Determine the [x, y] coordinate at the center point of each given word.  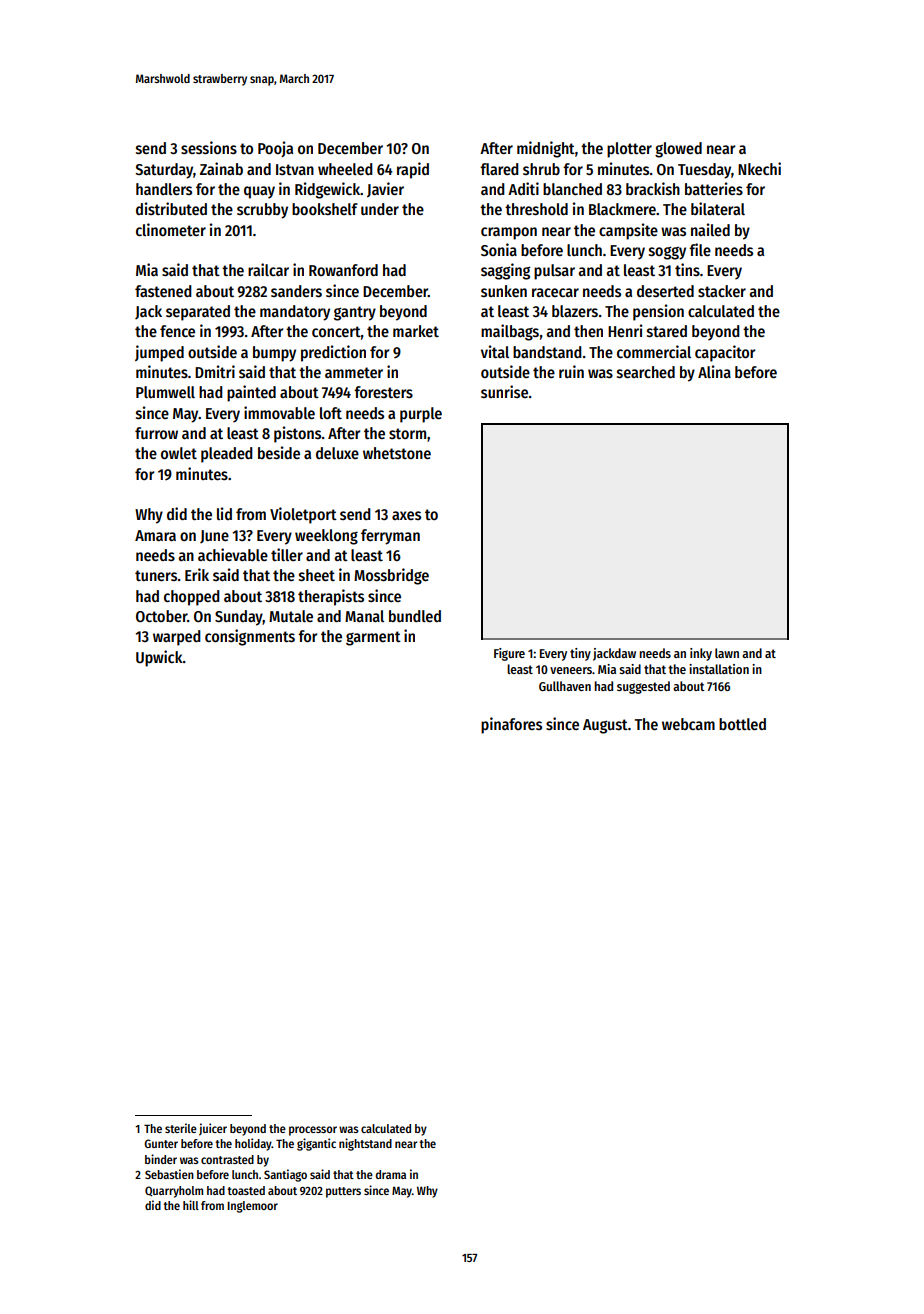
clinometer [171, 229]
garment [373, 638]
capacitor [725, 353]
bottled [742, 724]
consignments [250, 637]
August [605, 726]
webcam [688, 724]
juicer [213, 1129]
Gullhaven [565, 686]
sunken [504, 291]
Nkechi [759, 168]
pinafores [511, 725]
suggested [643, 687]
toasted [246, 1190]
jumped [159, 353]
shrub [541, 169]
